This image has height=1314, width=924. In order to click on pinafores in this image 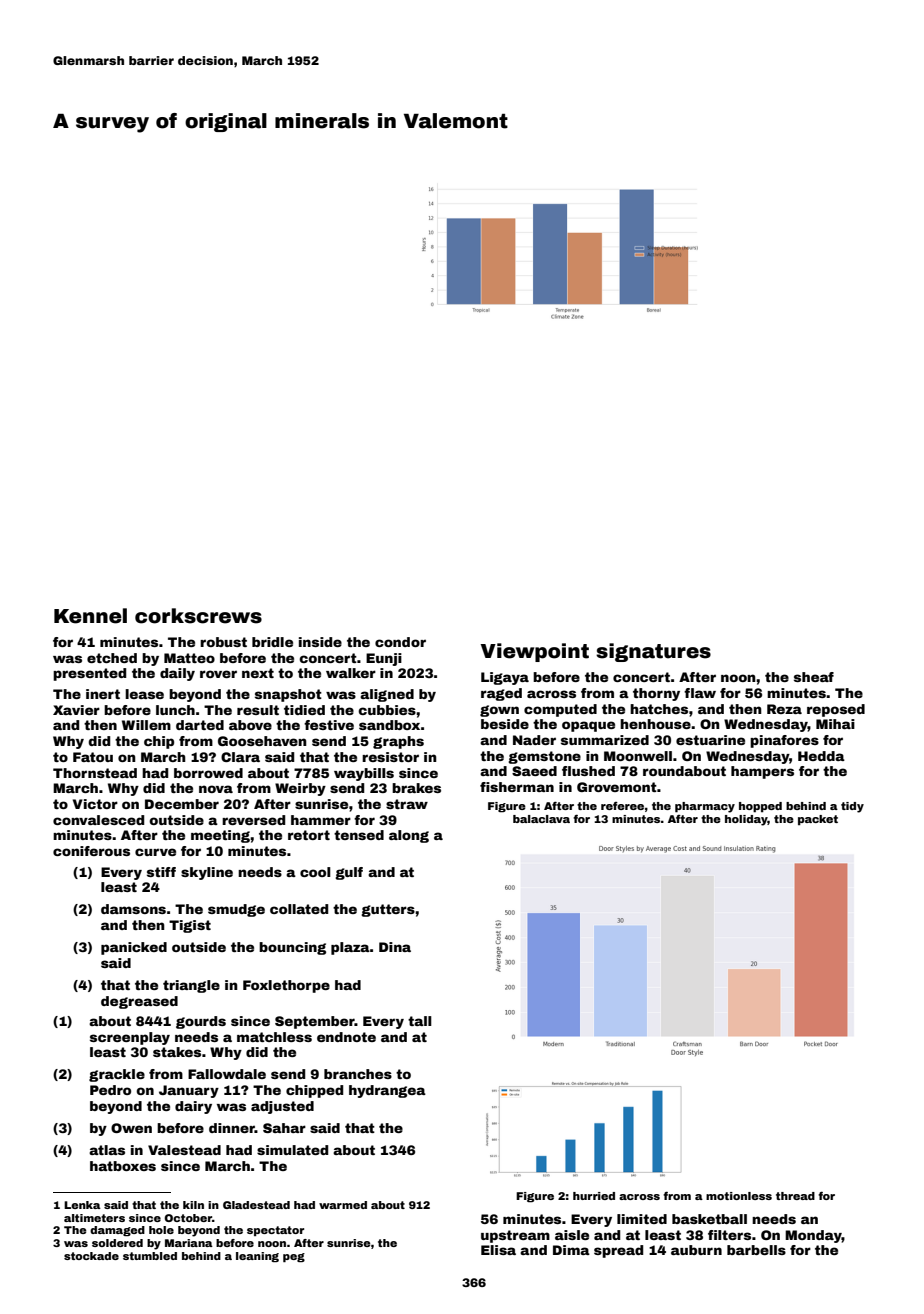, I will do `click(784, 741)`.
